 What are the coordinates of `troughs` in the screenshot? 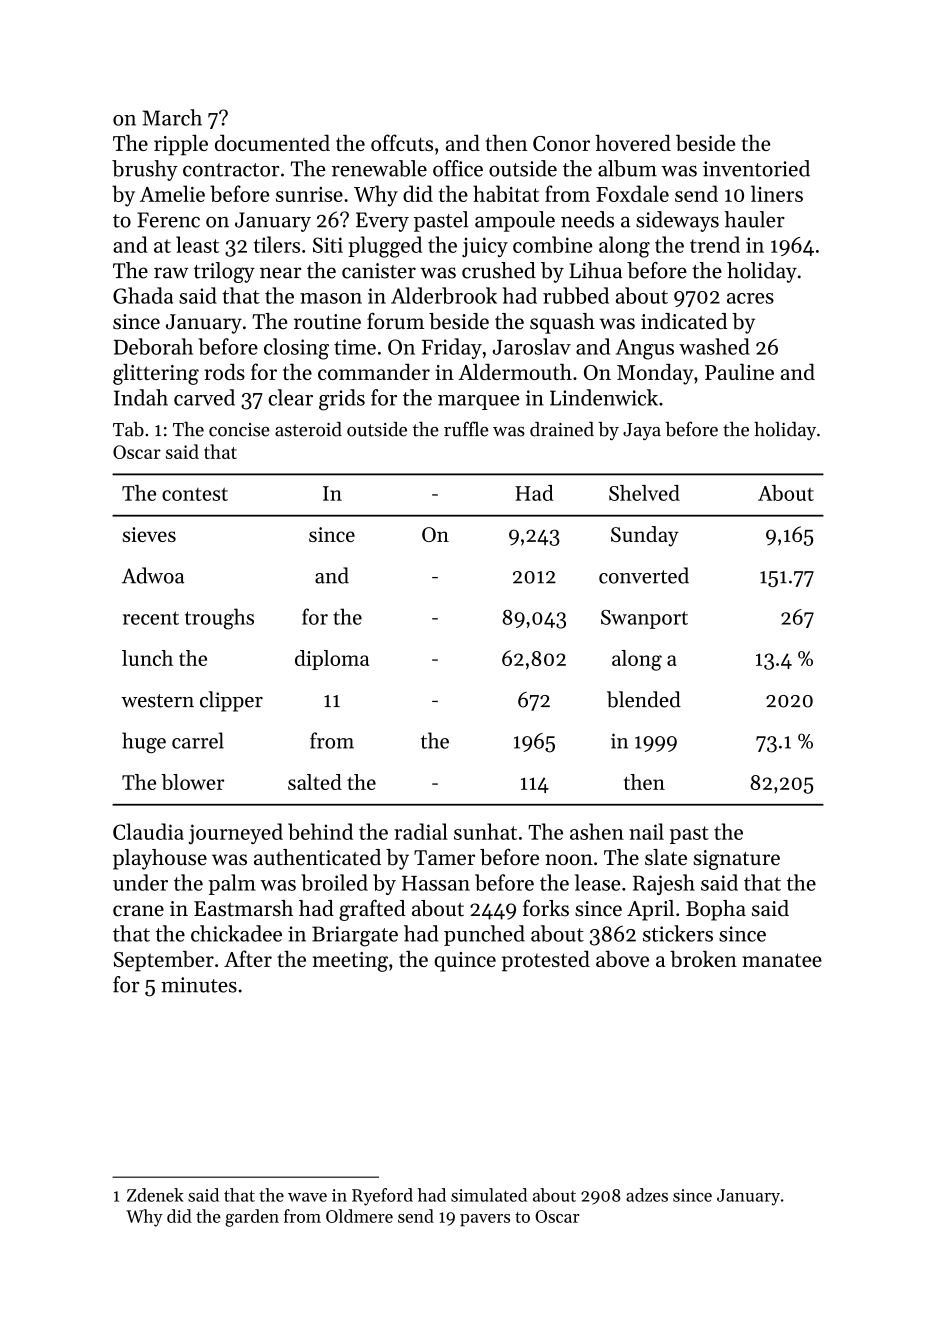 It's located at (219, 619).
